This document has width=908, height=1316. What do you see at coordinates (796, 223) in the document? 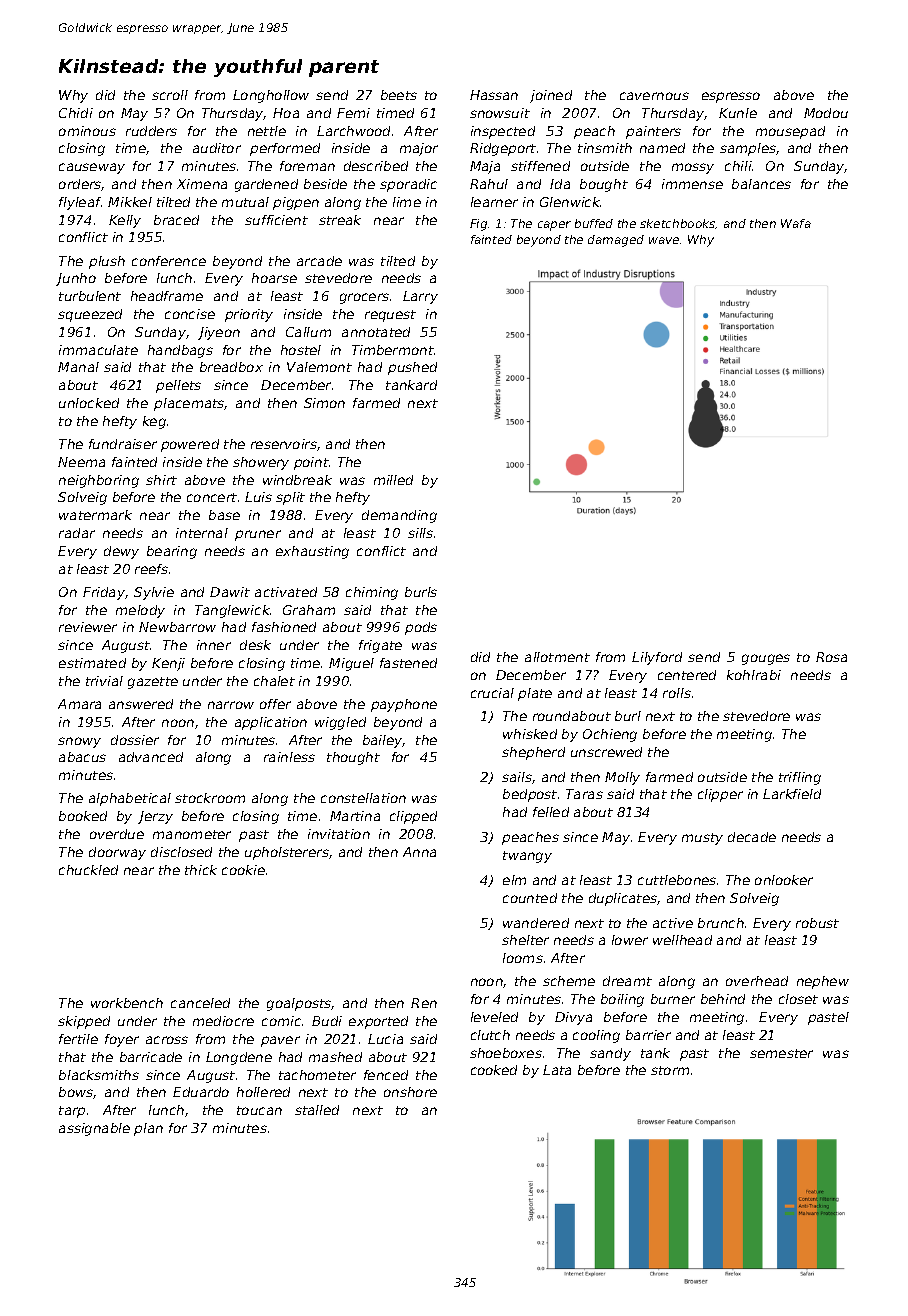
I see `Wafa` at bounding box center [796, 223].
